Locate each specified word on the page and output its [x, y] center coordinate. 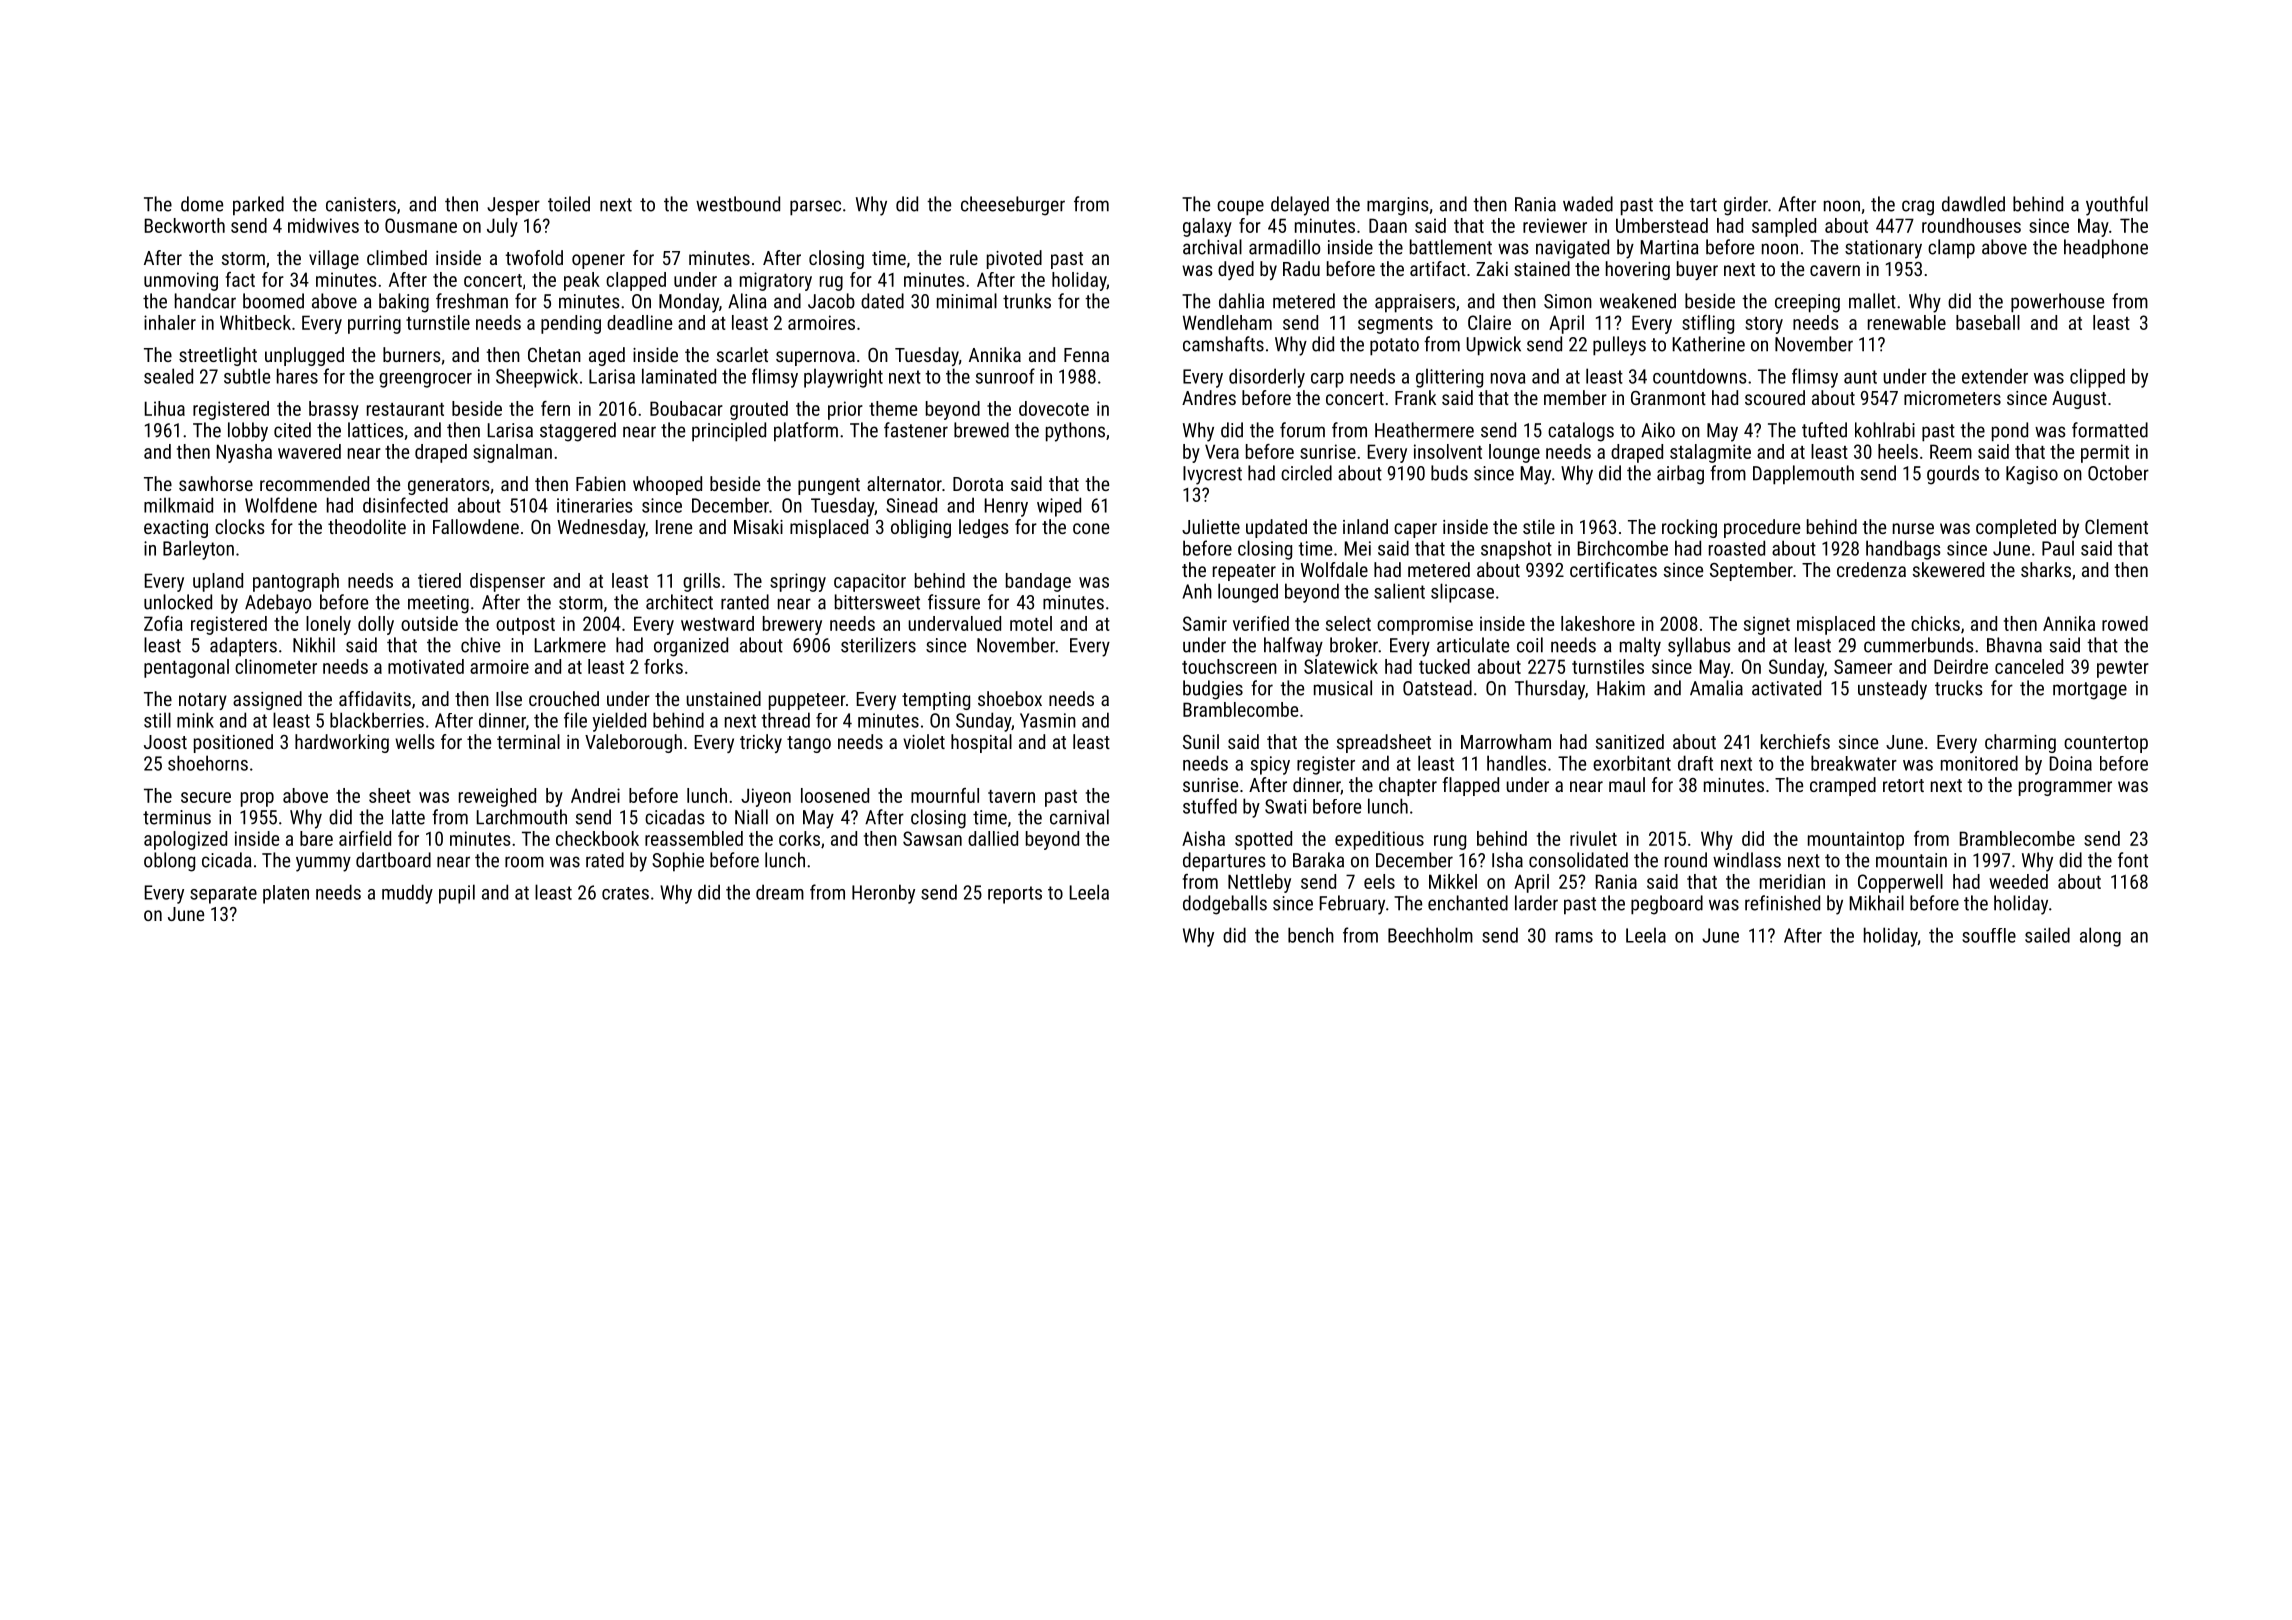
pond [2010, 432]
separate [223, 895]
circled [1306, 473]
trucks [1959, 688]
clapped [636, 281]
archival [1212, 247]
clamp [1951, 249]
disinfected [405, 505]
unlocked [178, 602]
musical [1343, 688]
